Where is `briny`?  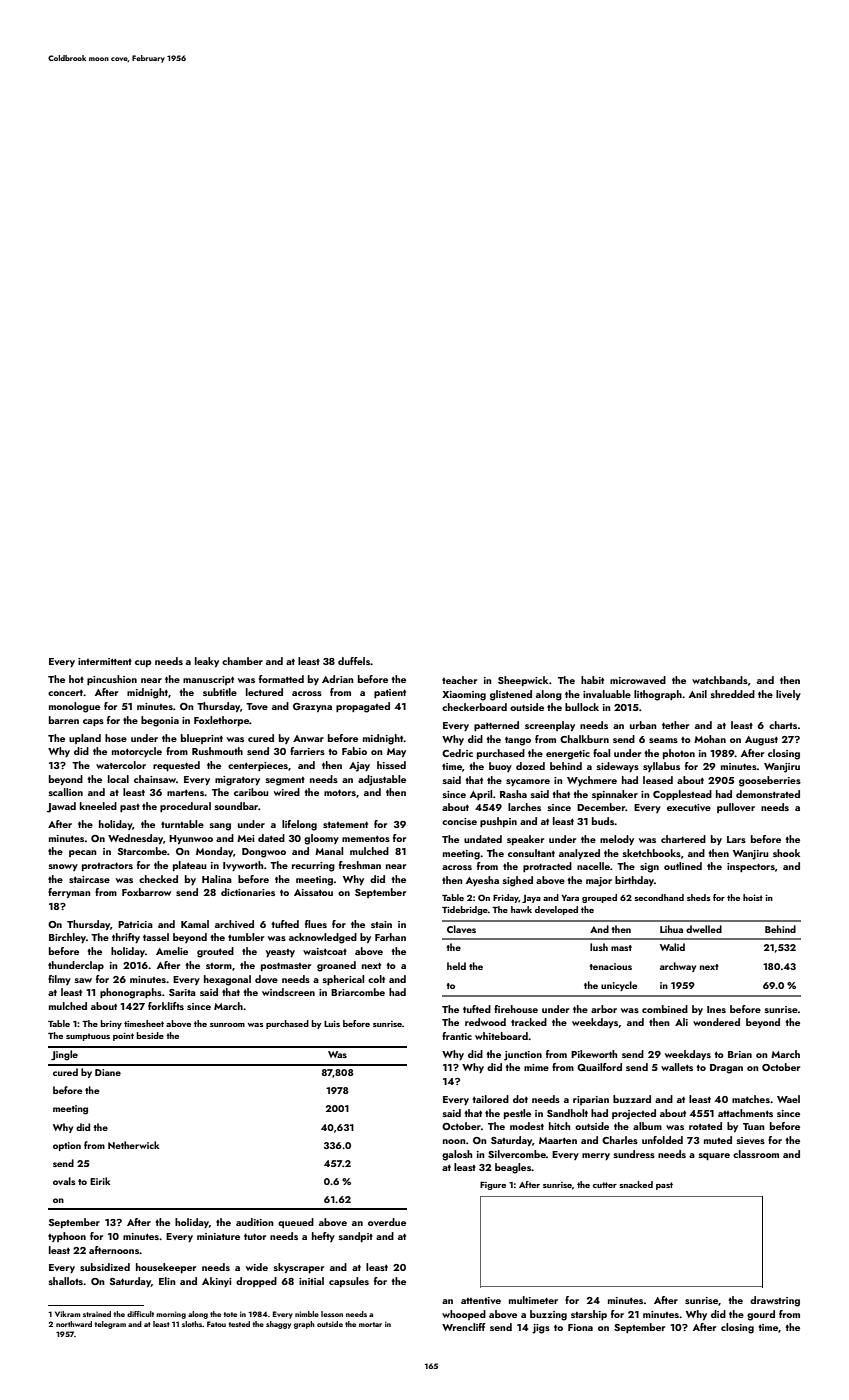 briny is located at coordinates (111, 1024).
